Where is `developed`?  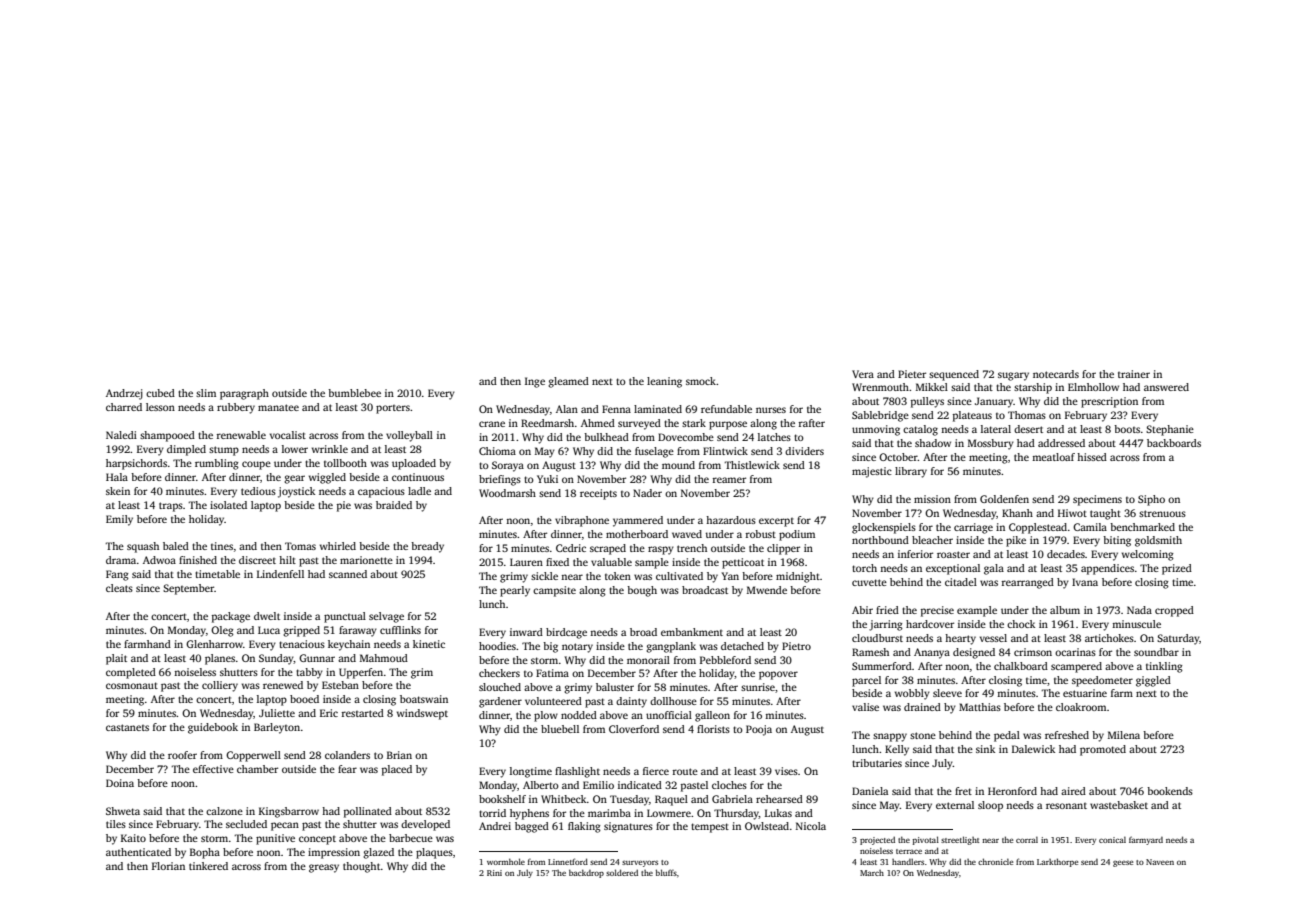
developed is located at coordinates (425, 825).
